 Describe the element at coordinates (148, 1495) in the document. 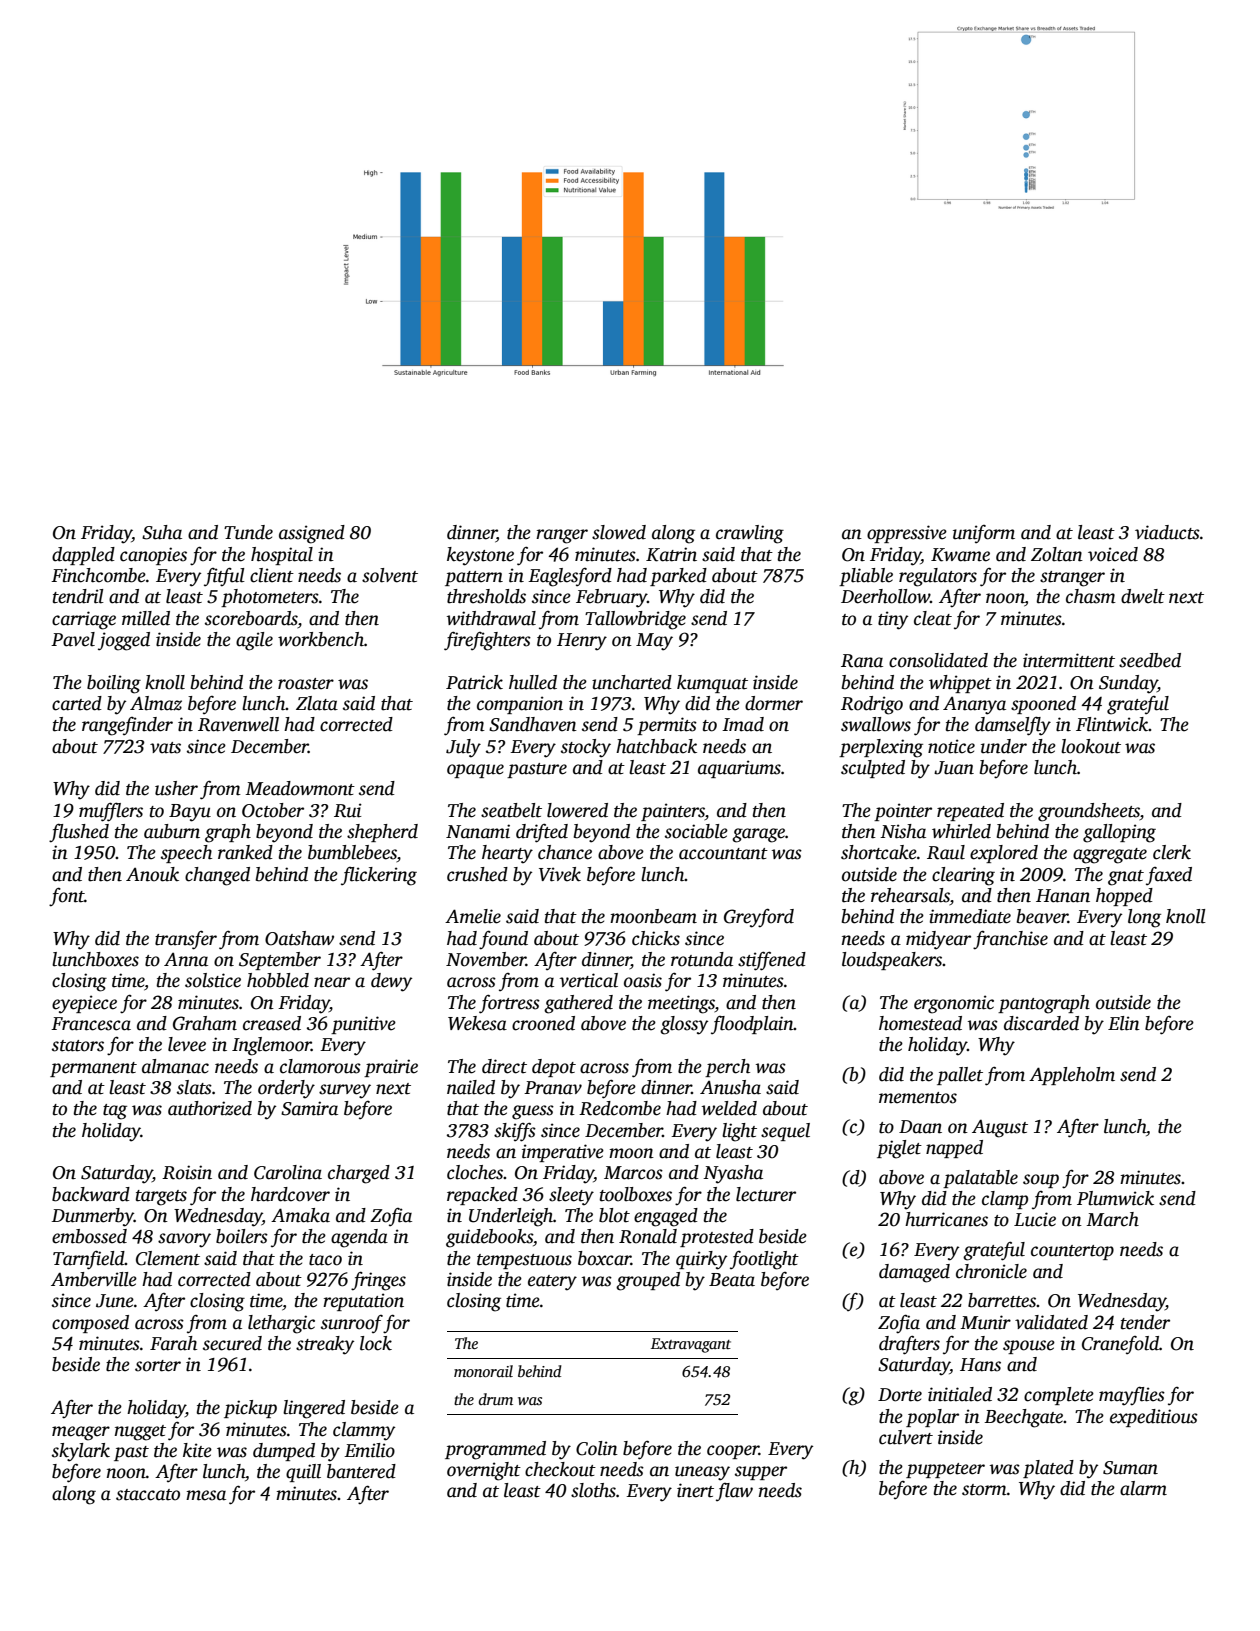

I see `staccato` at that location.
